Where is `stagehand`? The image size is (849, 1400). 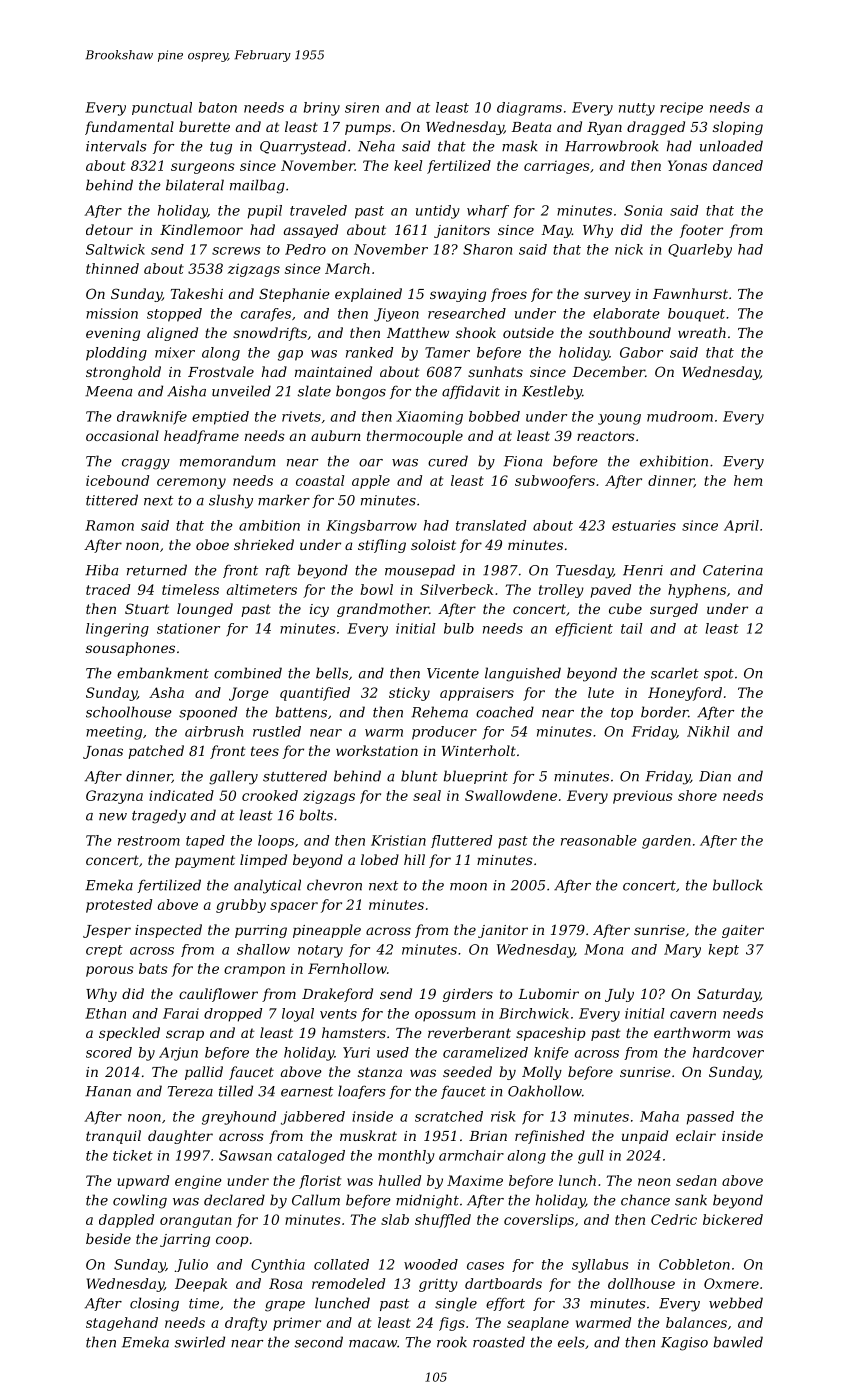
stagehand is located at coordinates (122, 1324).
